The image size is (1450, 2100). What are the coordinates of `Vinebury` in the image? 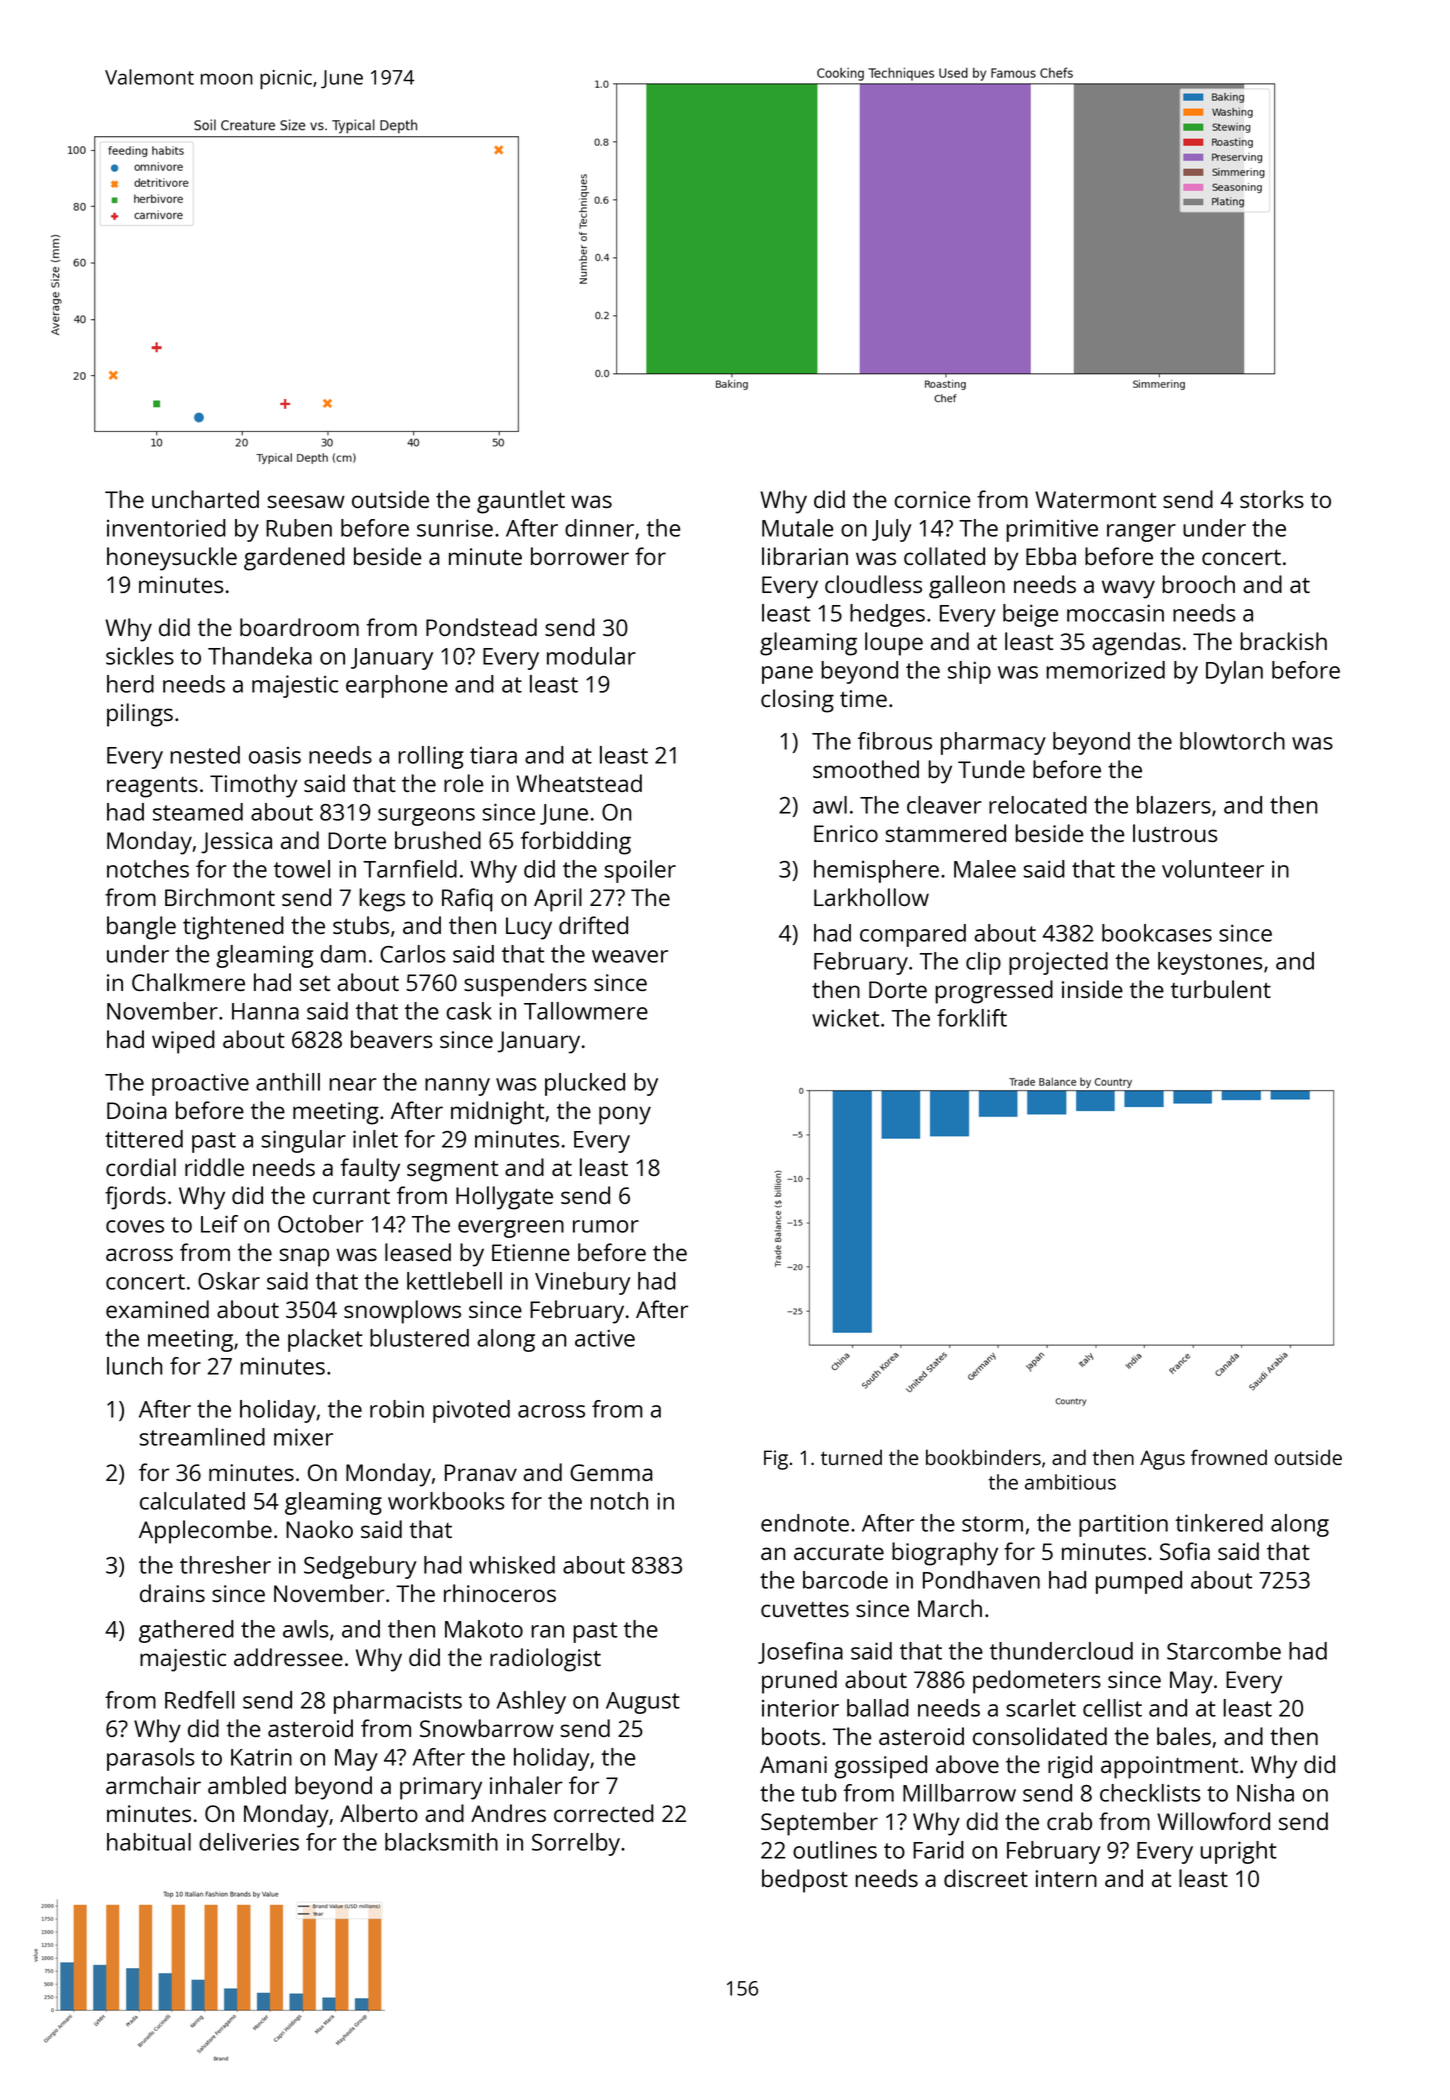 It's located at (583, 1283).
